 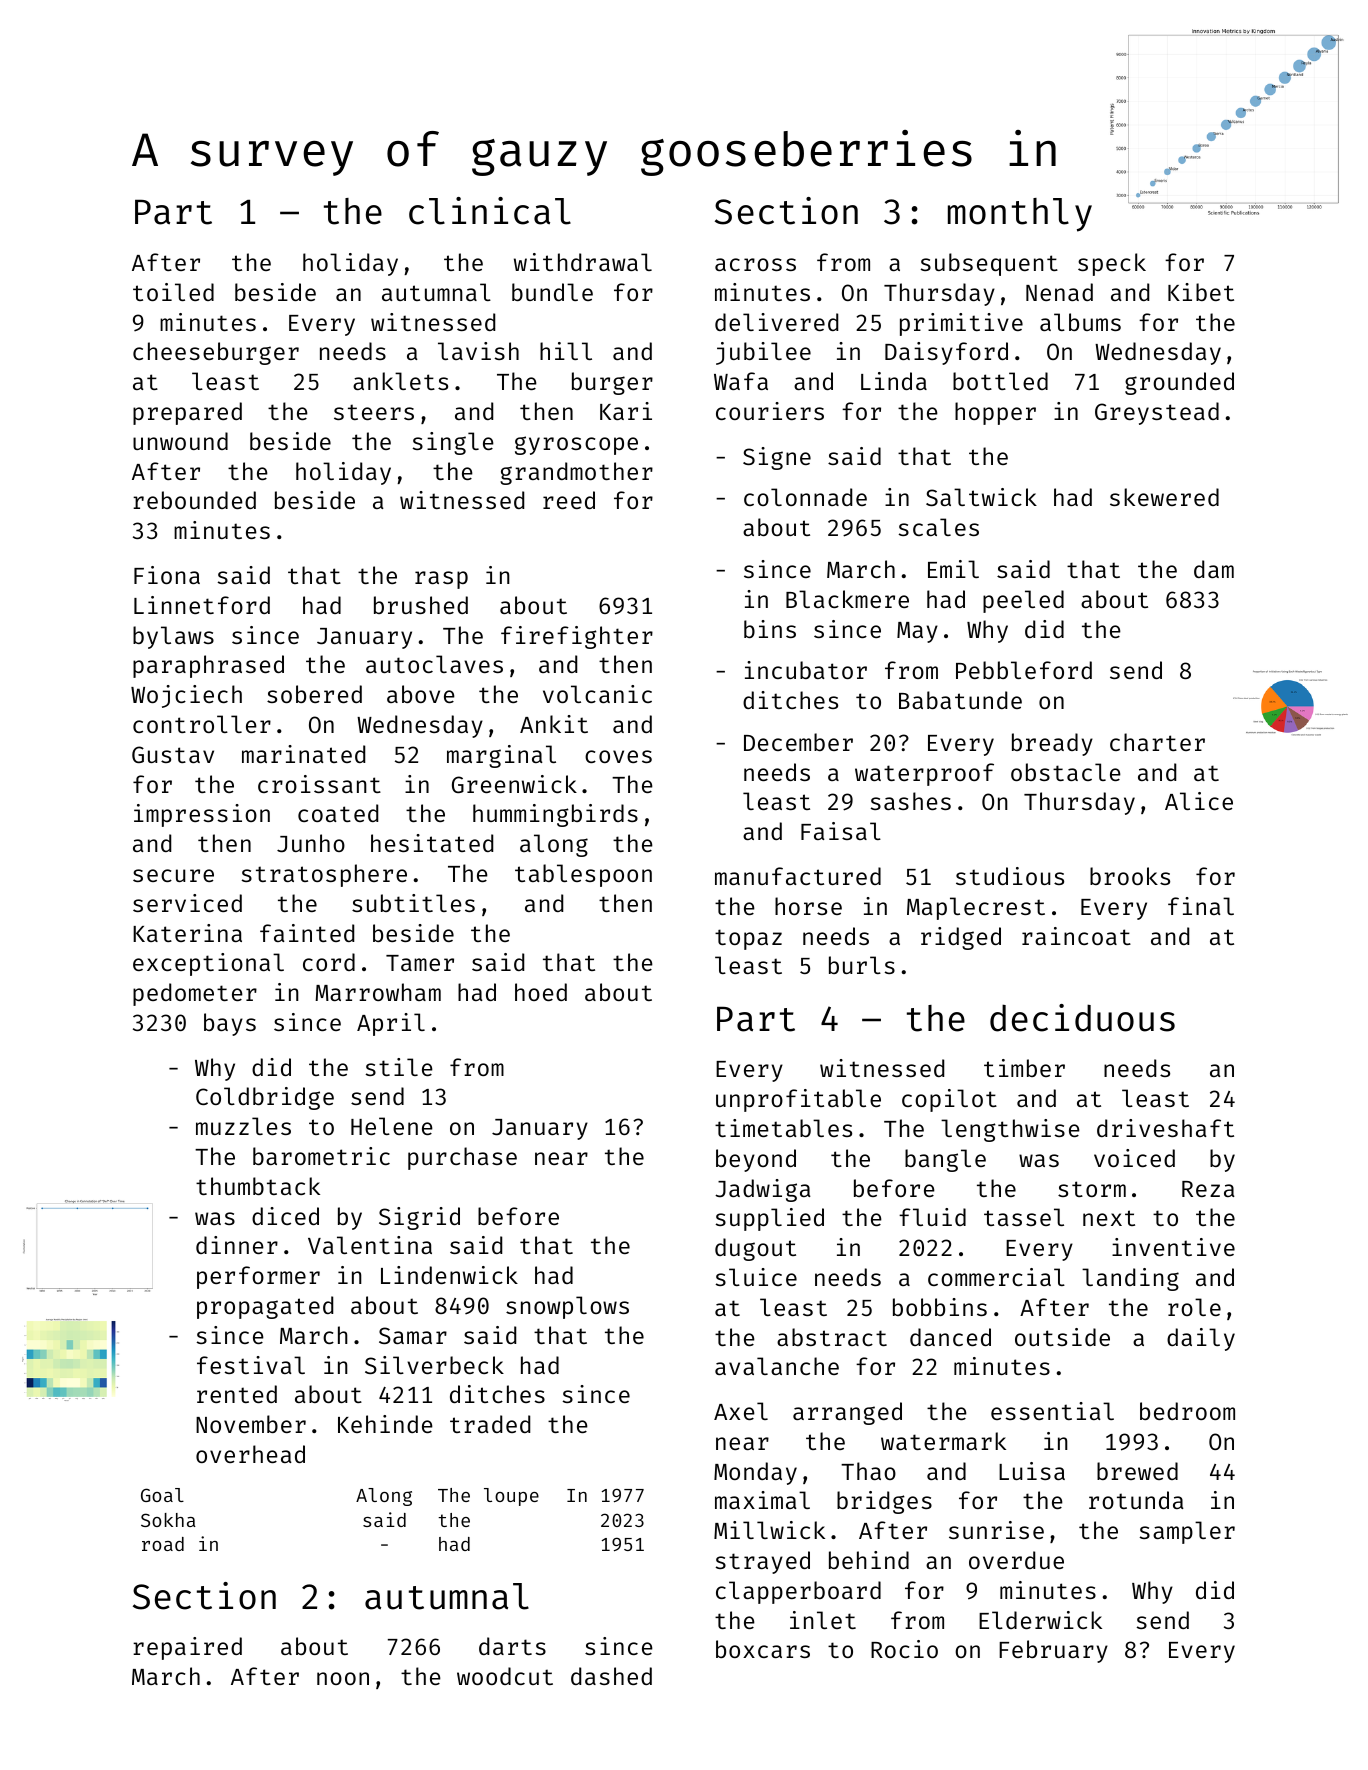 I want to click on daily, so click(x=1201, y=1339).
